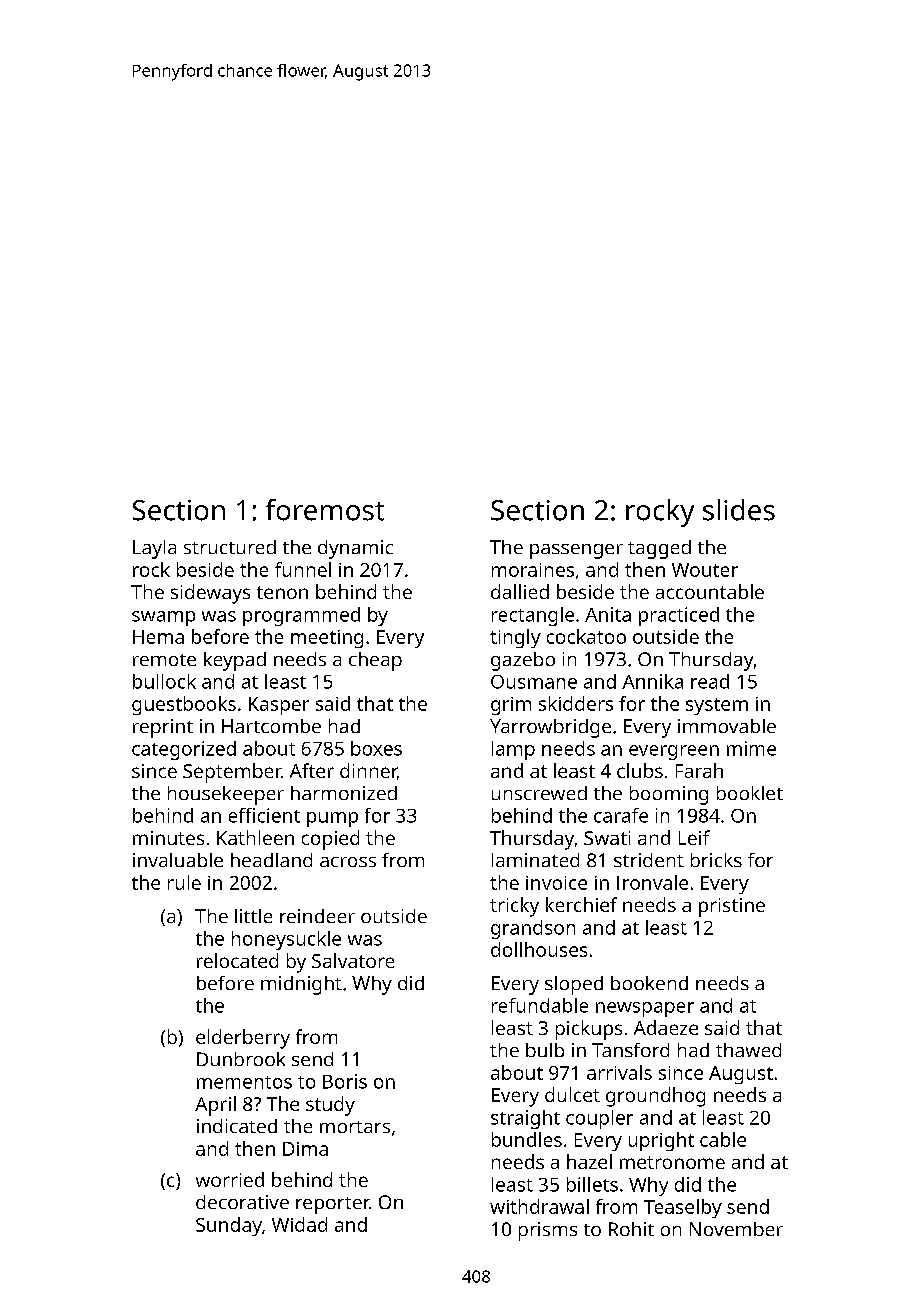  Describe the element at coordinates (631, 1229) in the screenshot. I see `Rohit` at that location.
